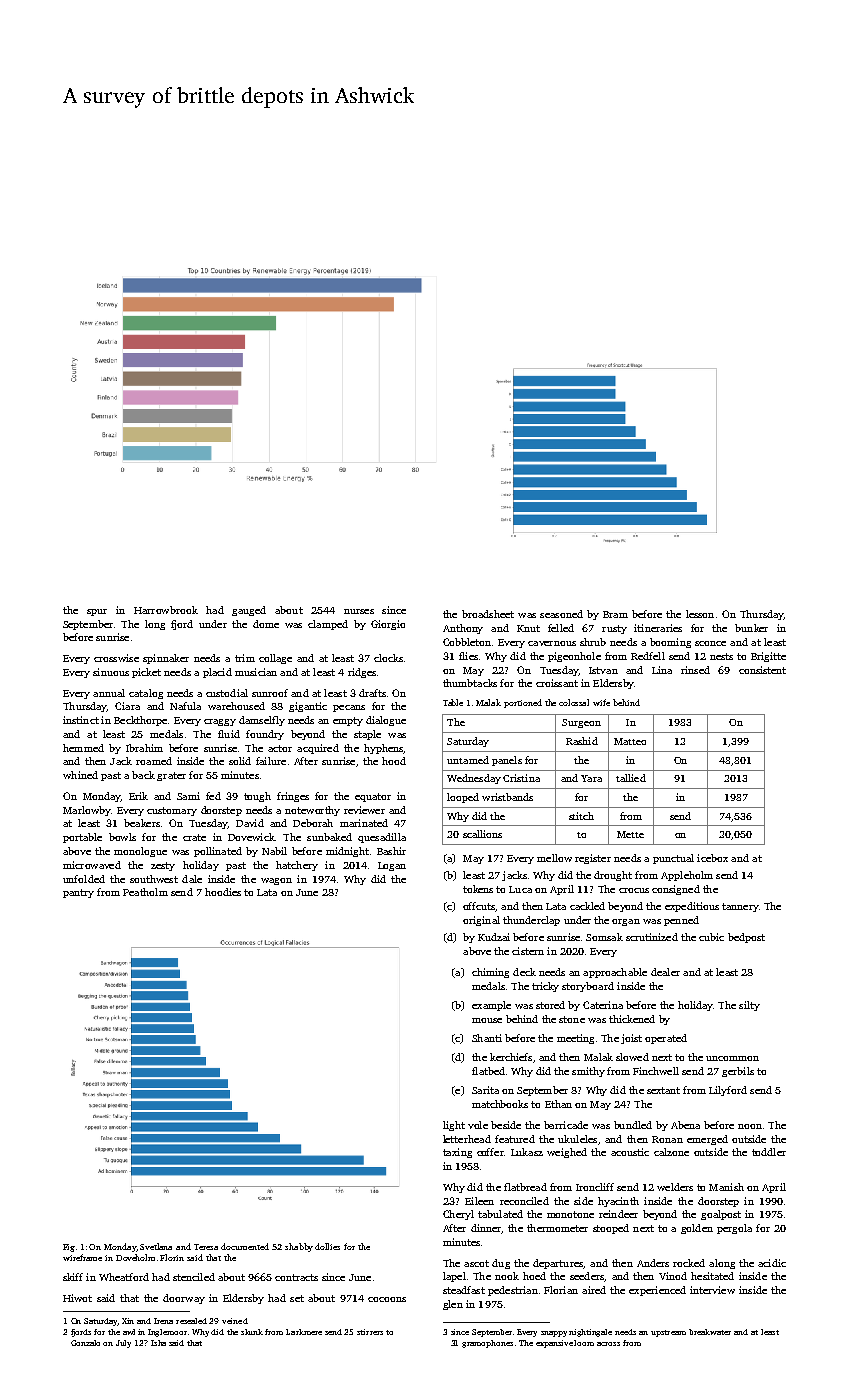 The width and height of the page is (849, 1400). Describe the element at coordinates (487, 1344) in the page. I see `gramophones` at that location.
